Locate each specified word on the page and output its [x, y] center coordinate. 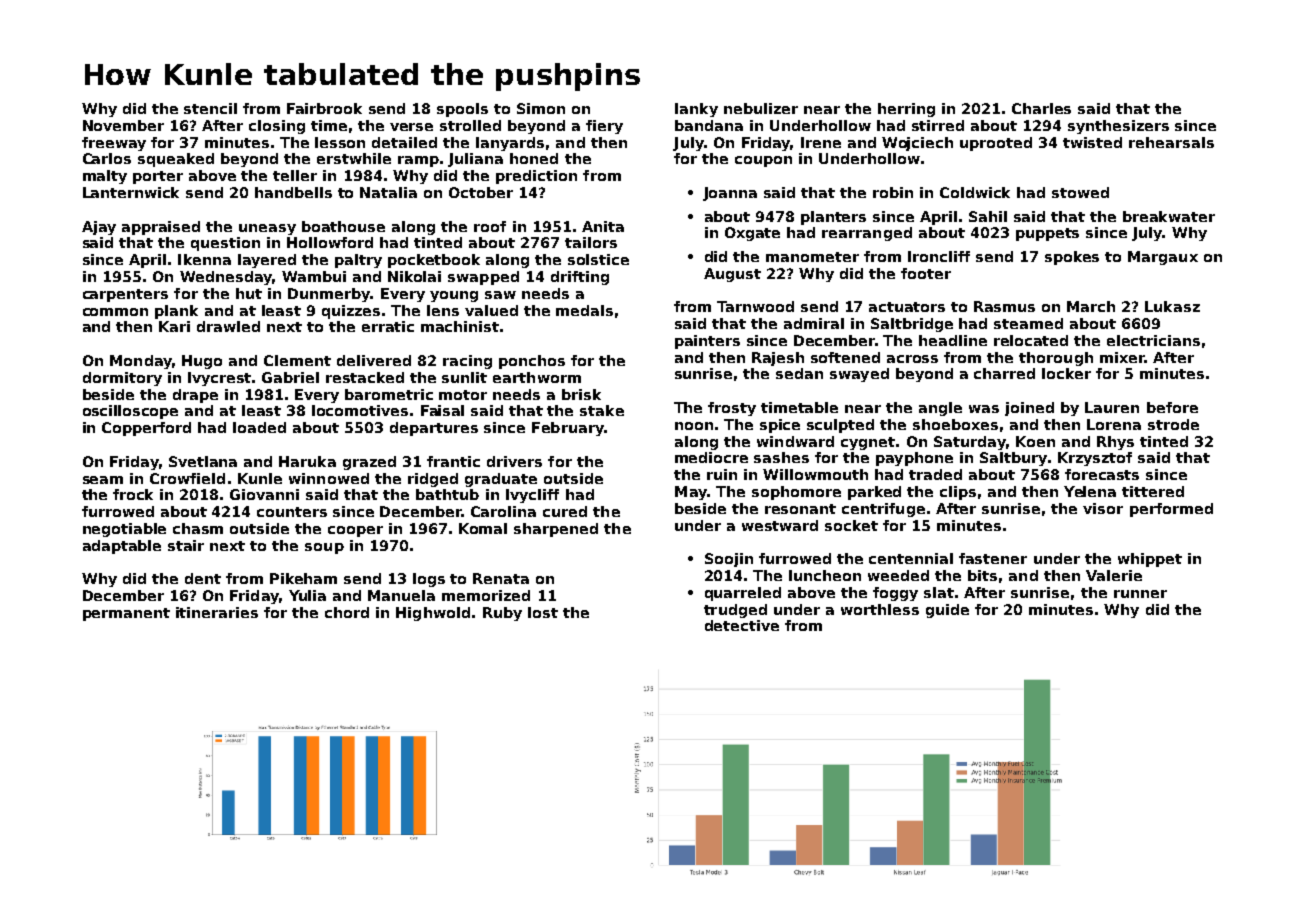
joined [1029, 409]
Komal [483, 528]
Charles [1041, 108]
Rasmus [1004, 306]
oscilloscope [130, 412]
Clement [297, 360]
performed [1171, 510]
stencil [210, 108]
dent [203, 578]
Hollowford [330, 242]
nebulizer [761, 108]
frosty [732, 409]
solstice [598, 259]
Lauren [1112, 407]
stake [602, 410]
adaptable [122, 547]
